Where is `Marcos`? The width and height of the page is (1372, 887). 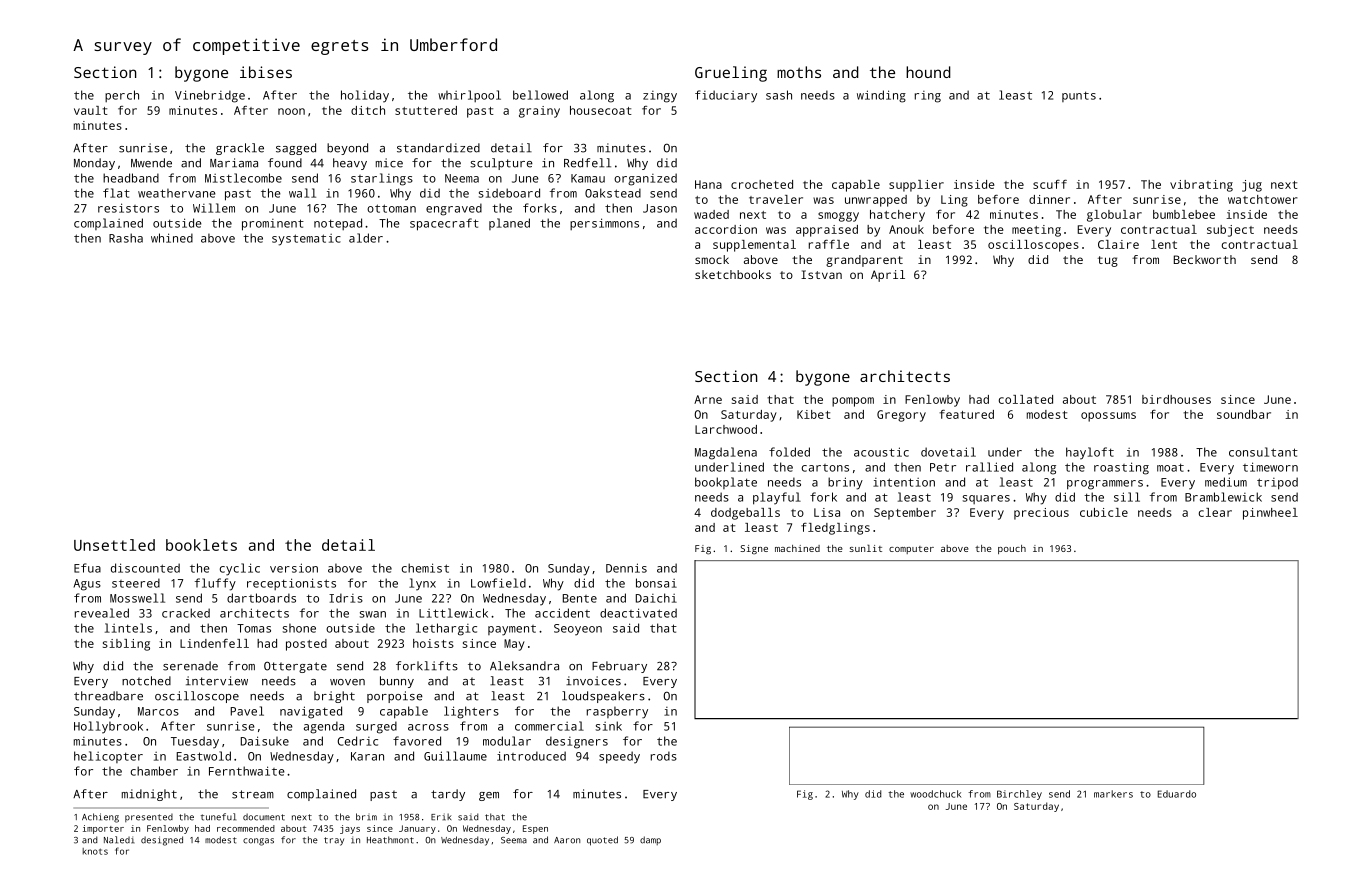
Marcos is located at coordinates (158, 711).
